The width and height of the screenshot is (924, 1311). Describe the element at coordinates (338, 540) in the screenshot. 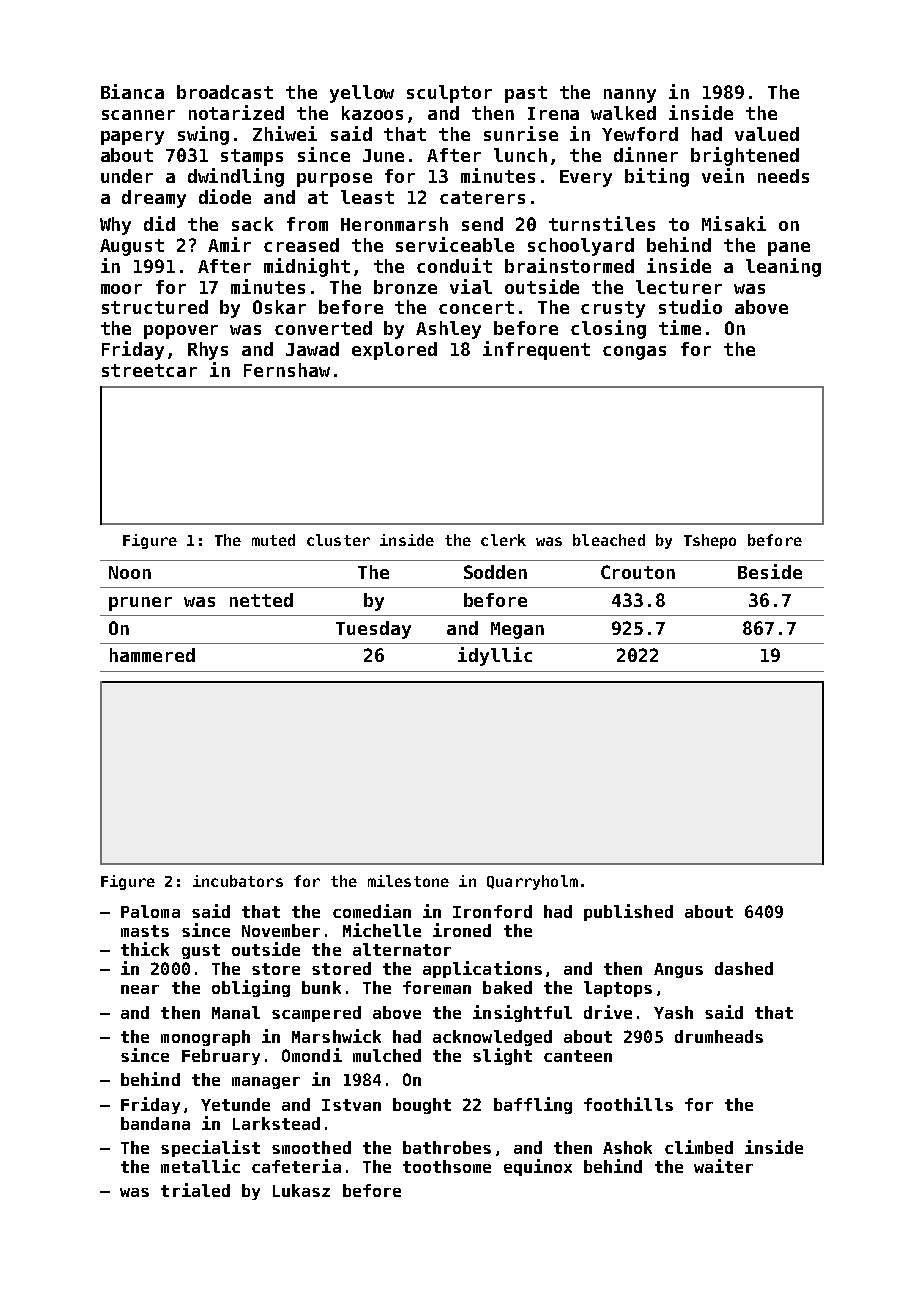

I see `cluster` at that location.
